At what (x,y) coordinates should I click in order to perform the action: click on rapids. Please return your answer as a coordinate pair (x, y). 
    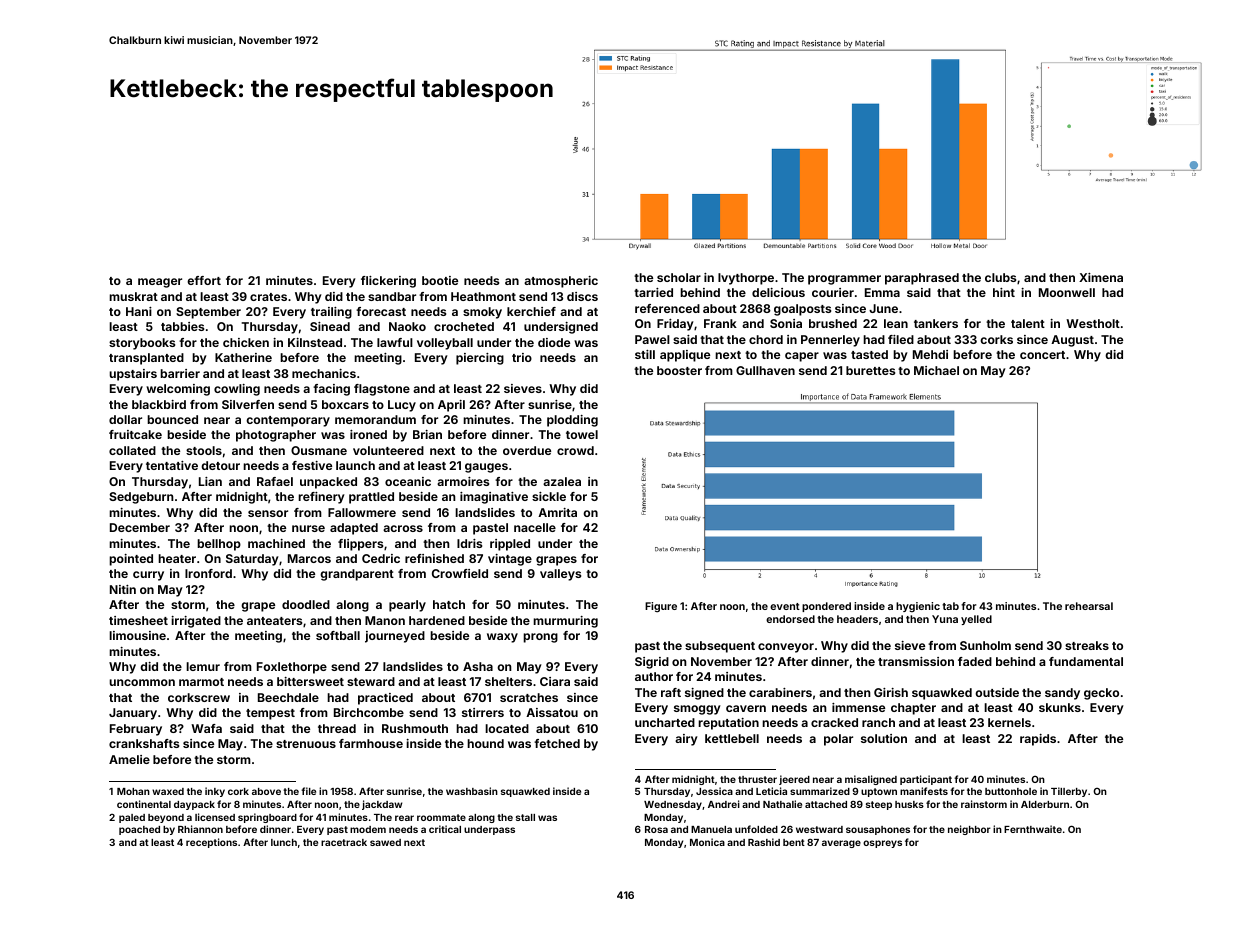
    Looking at the image, I should click on (1038, 740).
